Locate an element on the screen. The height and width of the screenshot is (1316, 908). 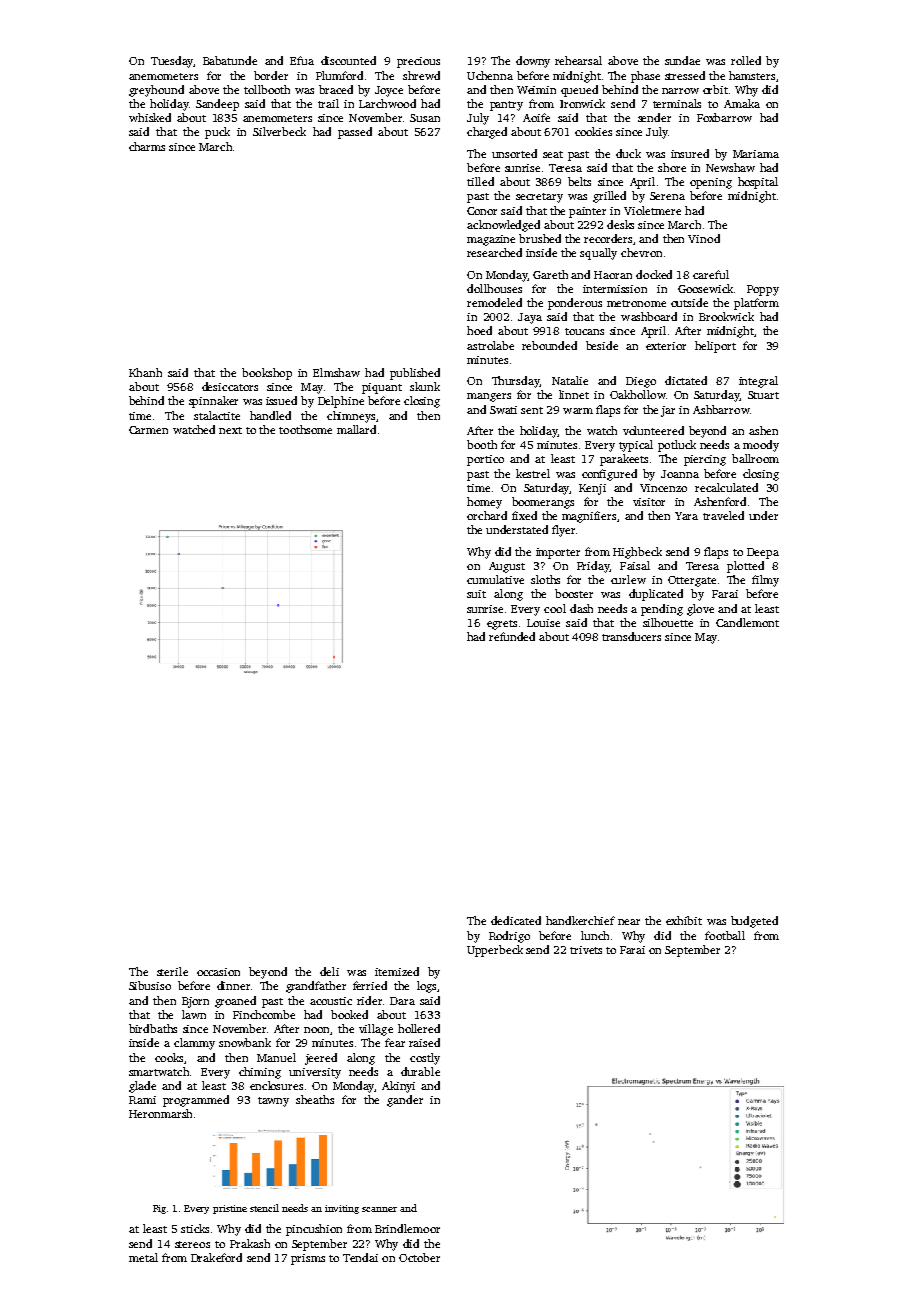
Tendai is located at coordinates (360, 1257).
